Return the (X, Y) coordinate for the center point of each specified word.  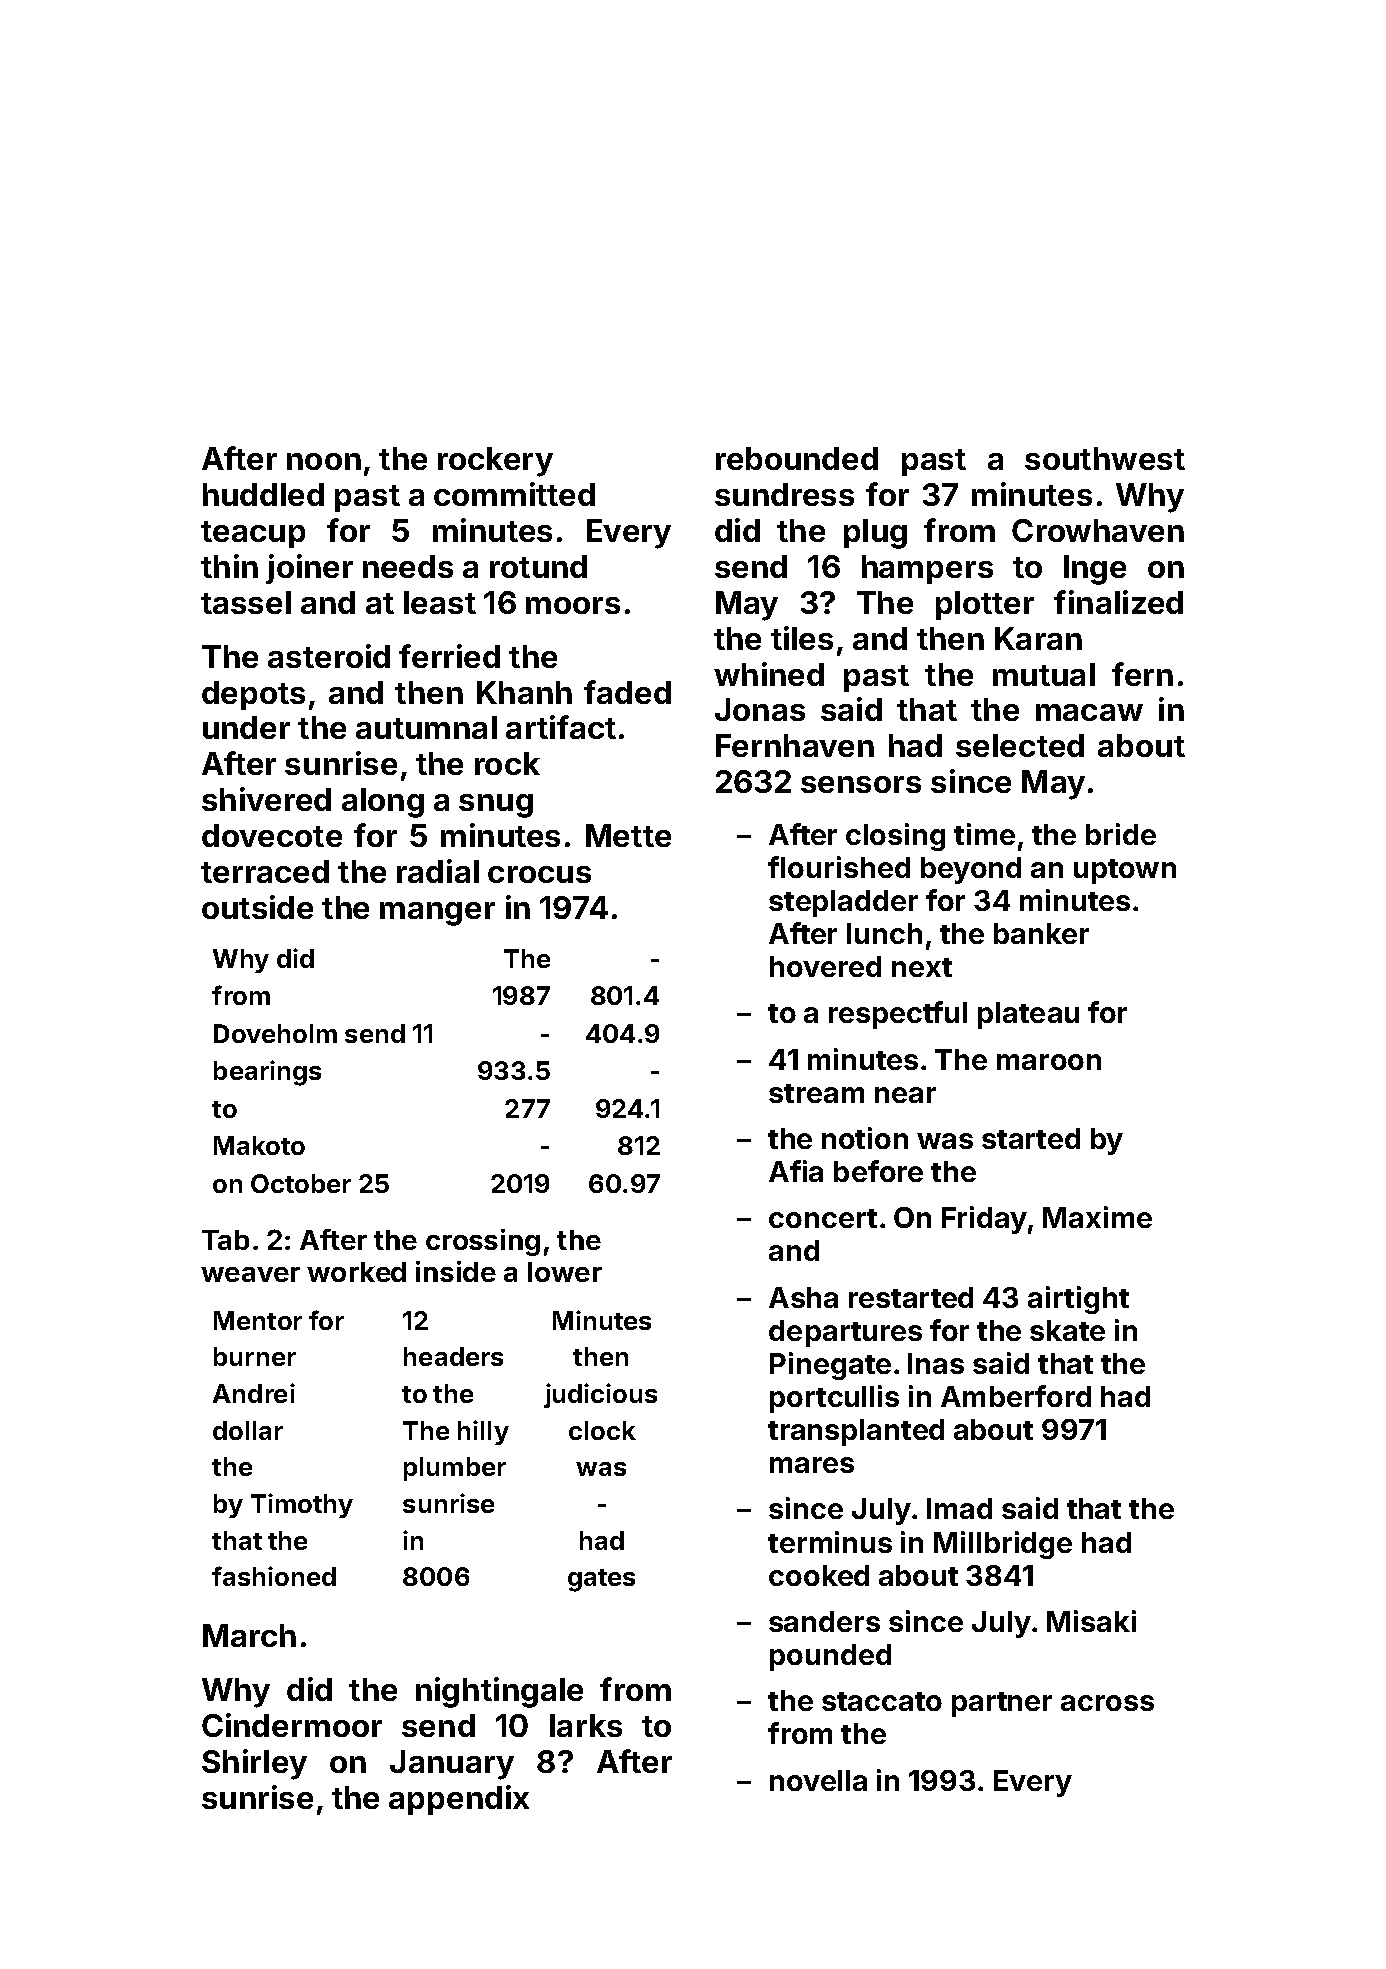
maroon (1049, 1062)
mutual (1044, 674)
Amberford (1016, 1396)
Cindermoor (292, 1725)
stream (816, 1093)
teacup (253, 534)
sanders (824, 1621)
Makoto (259, 1145)
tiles (802, 638)
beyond (971, 870)
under (246, 727)
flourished (839, 867)
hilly (483, 1432)
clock (602, 1430)
